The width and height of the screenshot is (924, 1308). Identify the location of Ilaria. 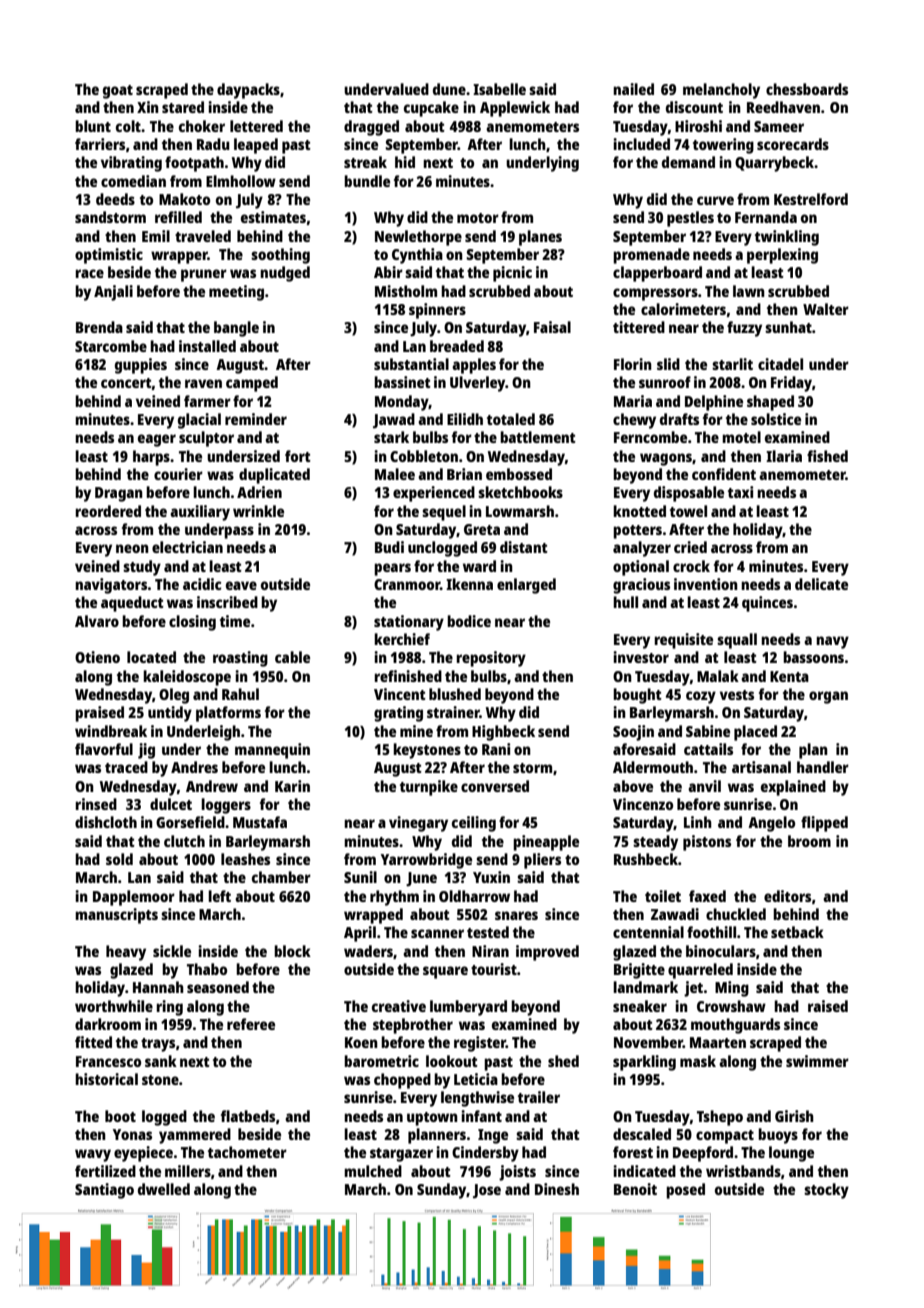
(784, 456).
